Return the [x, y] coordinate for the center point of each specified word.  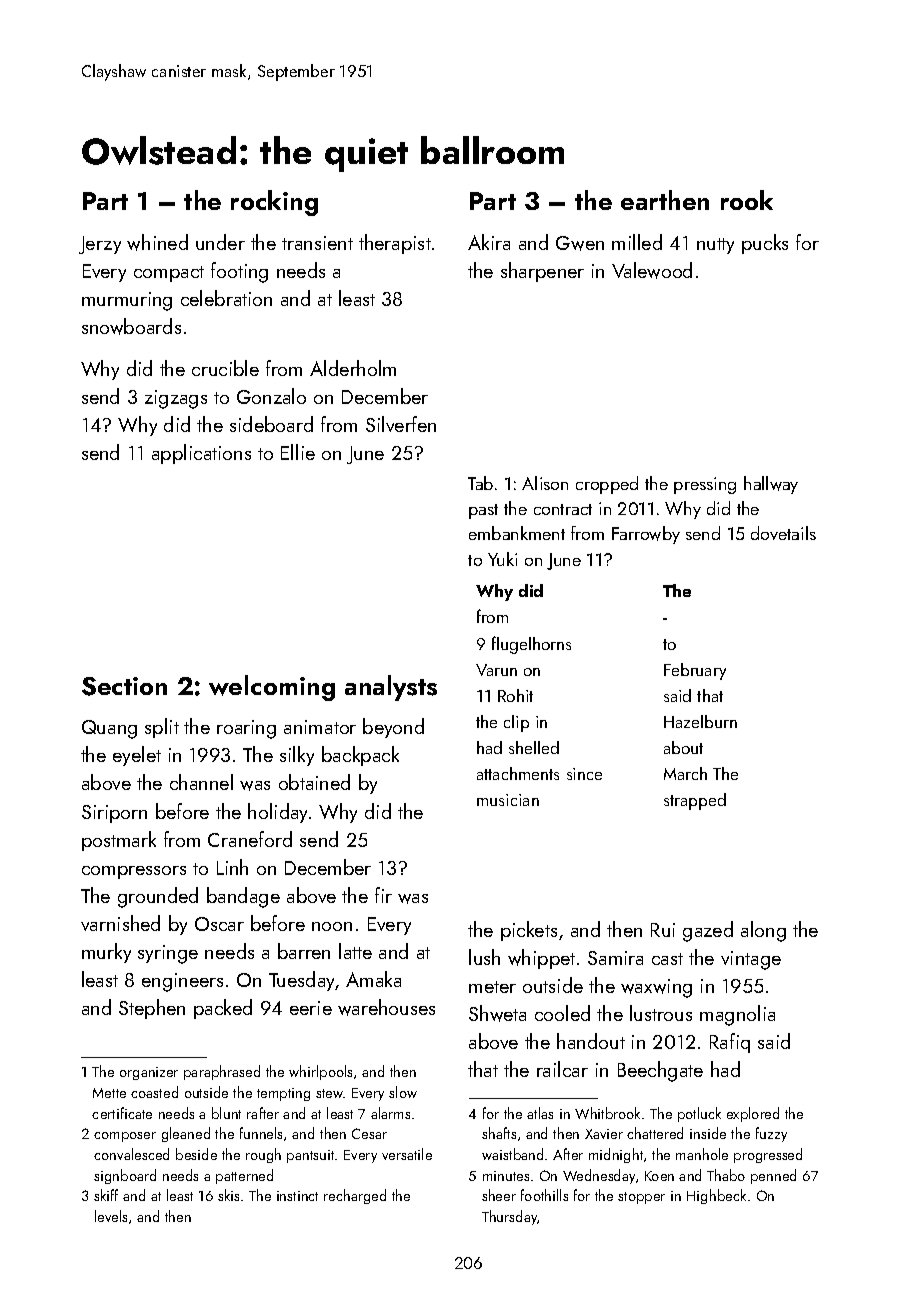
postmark [119, 841]
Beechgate [660, 1071]
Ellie [298, 452]
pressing [705, 485]
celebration [226, 298]
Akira [489, 242]
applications [201, 454]
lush [484, 957]
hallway [771, 485]
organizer [149, 1073]
